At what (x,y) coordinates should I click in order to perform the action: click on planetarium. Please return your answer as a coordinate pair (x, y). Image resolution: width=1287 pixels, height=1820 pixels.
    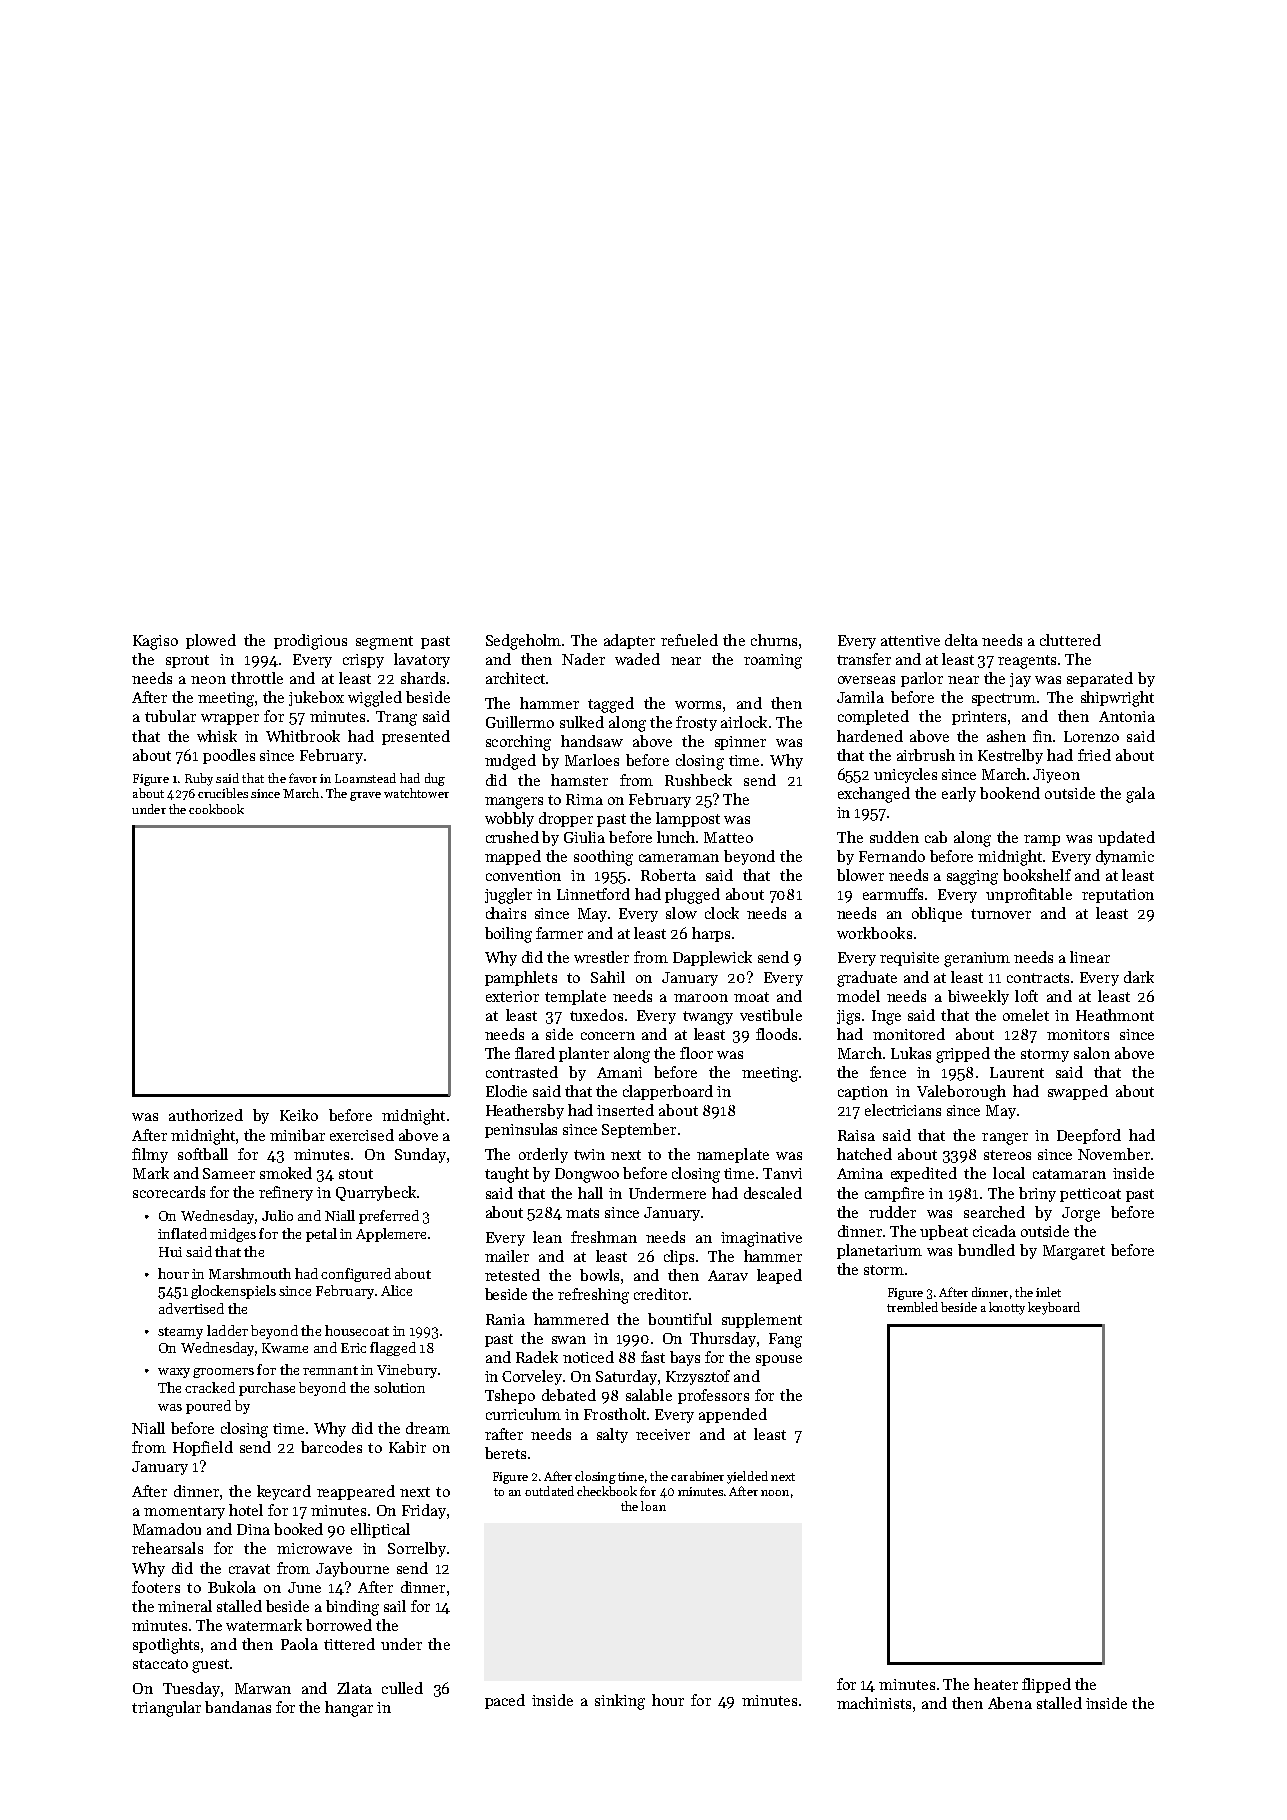
    Looking at the image, I should click on (879, 1251).
